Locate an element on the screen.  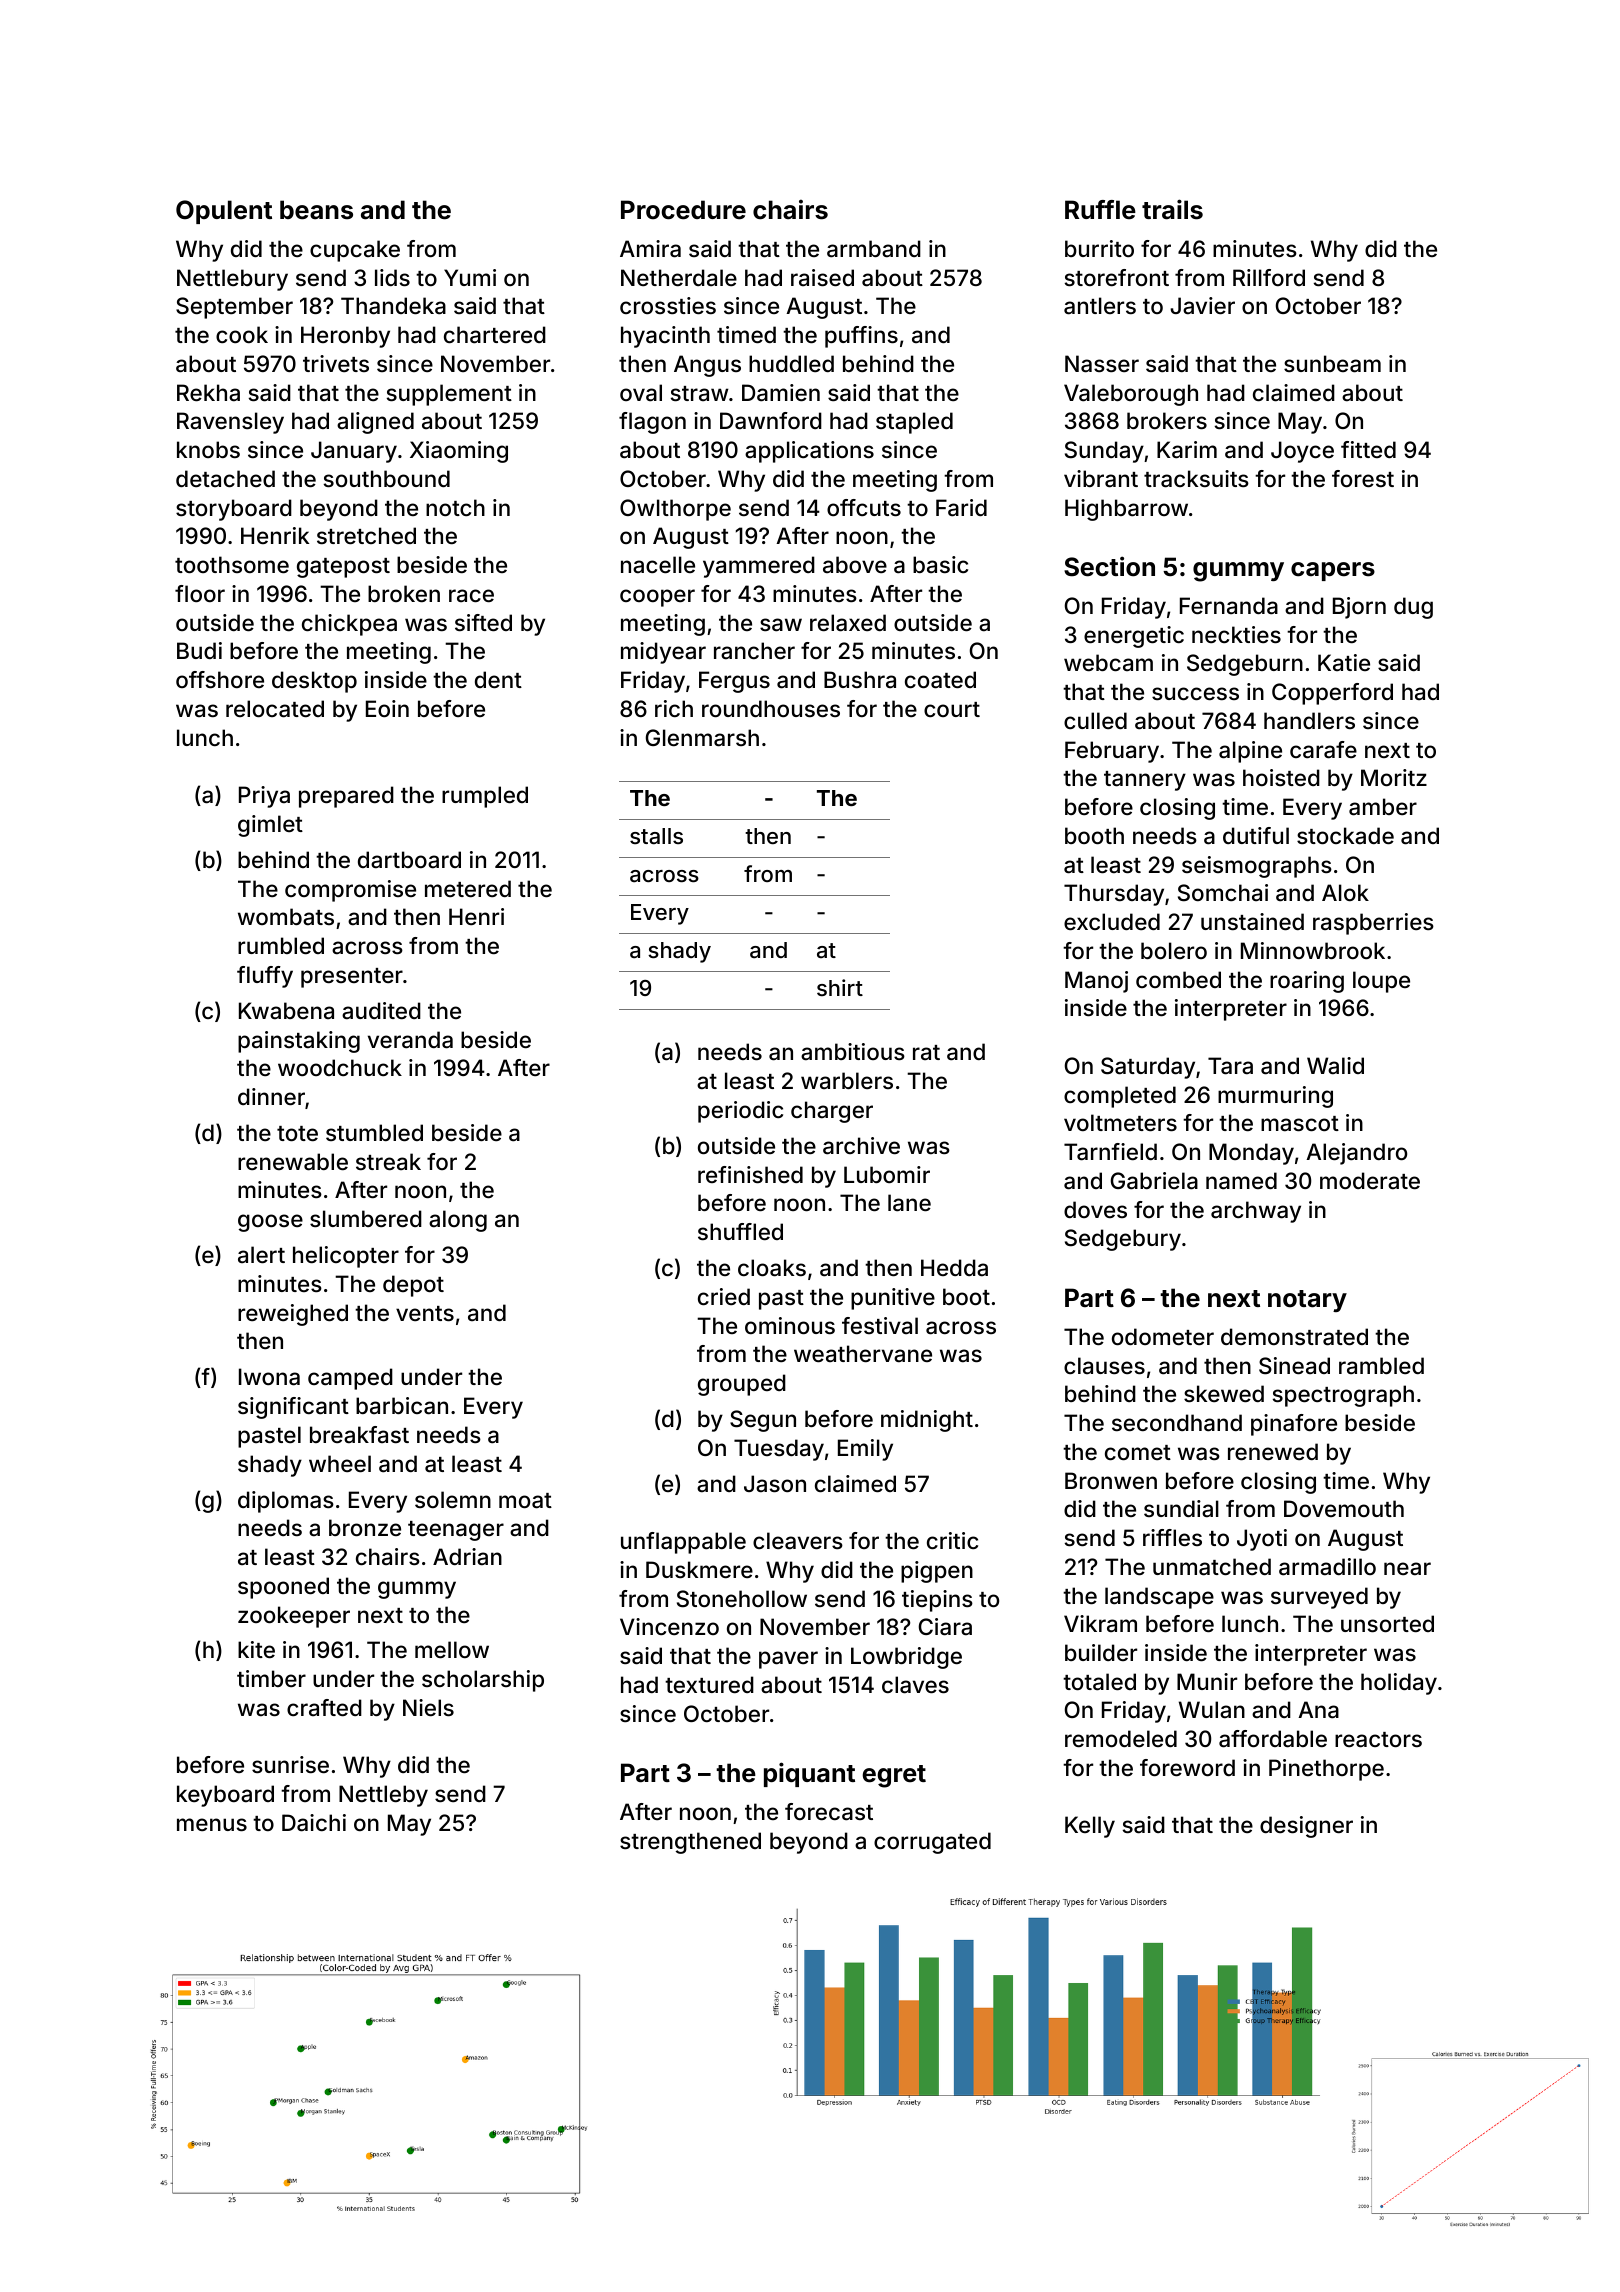
sifted is located at coordinates (483, 622).
